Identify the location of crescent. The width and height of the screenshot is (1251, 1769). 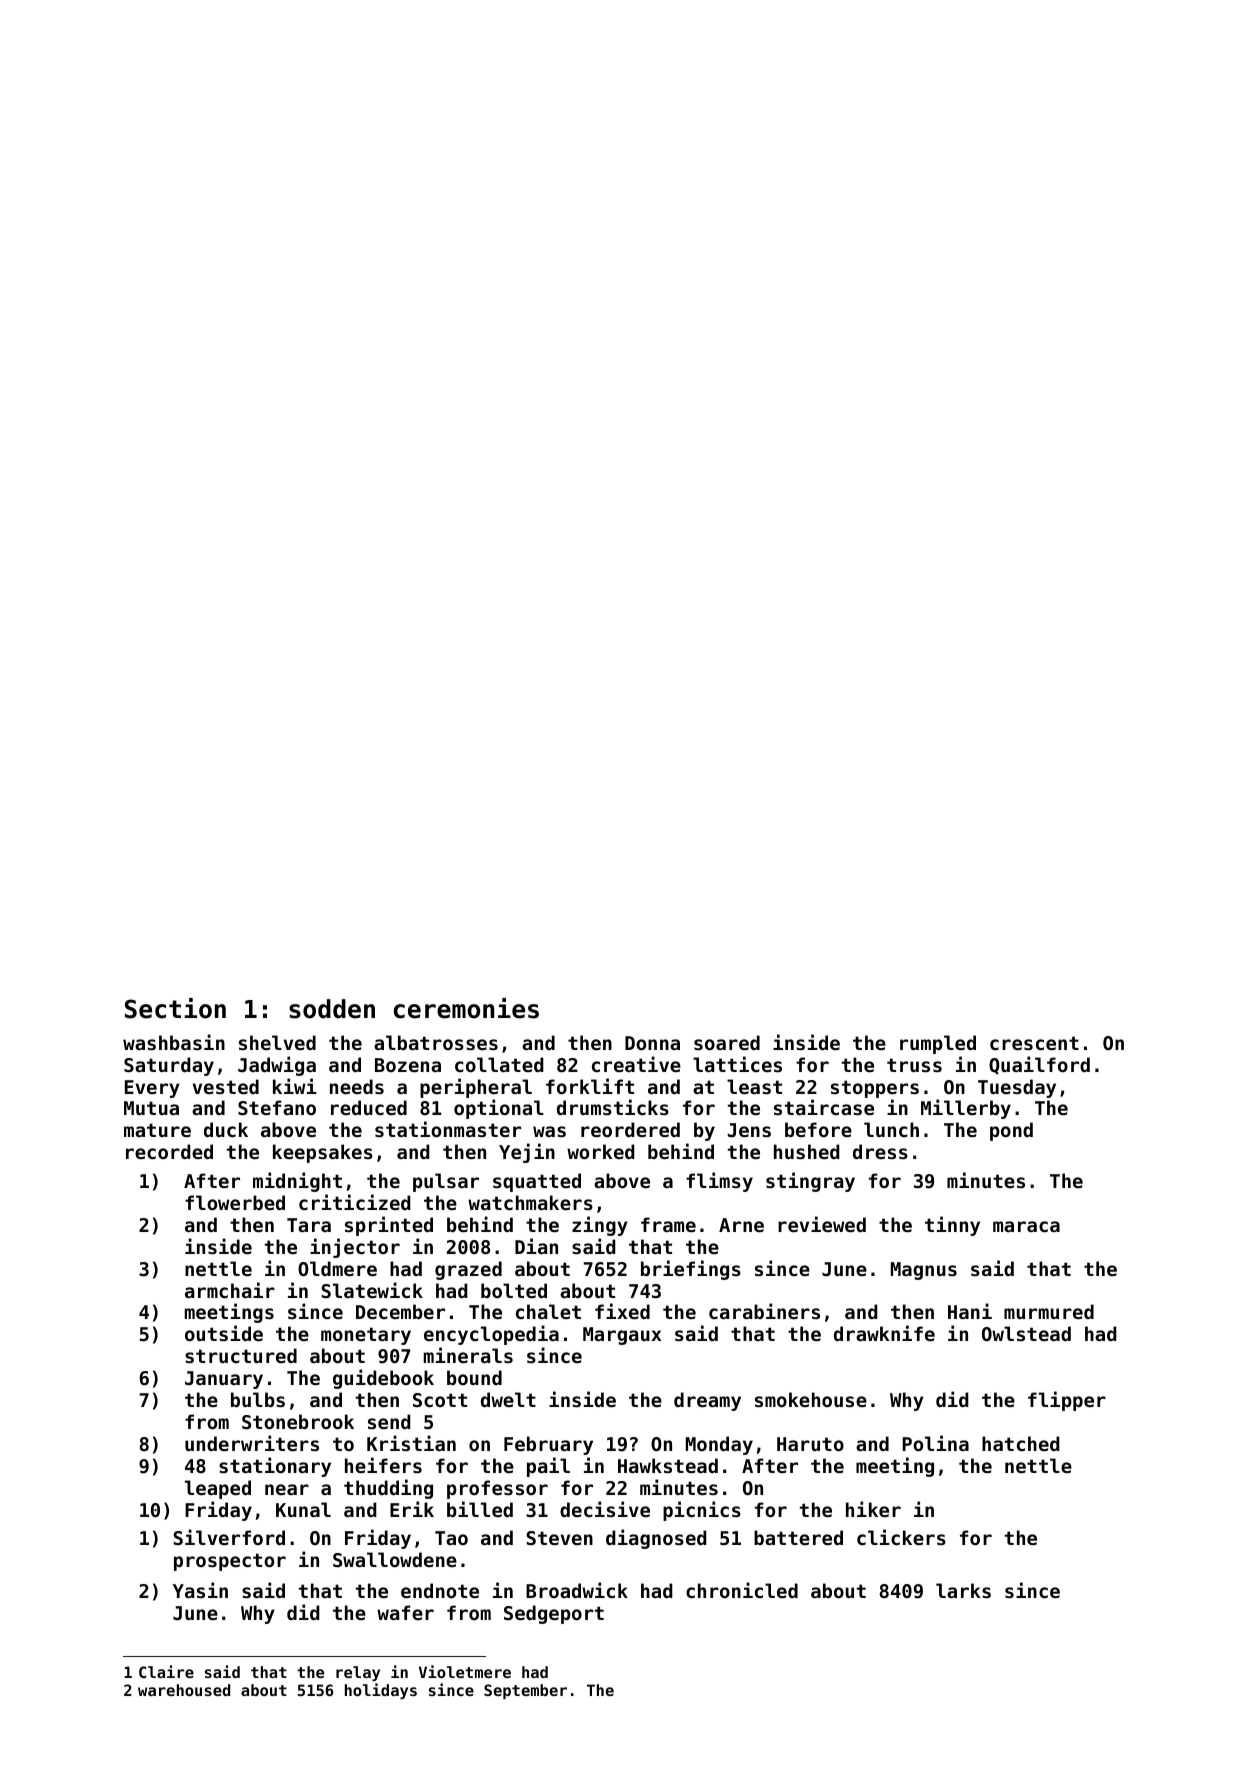
(1034, 1043).
